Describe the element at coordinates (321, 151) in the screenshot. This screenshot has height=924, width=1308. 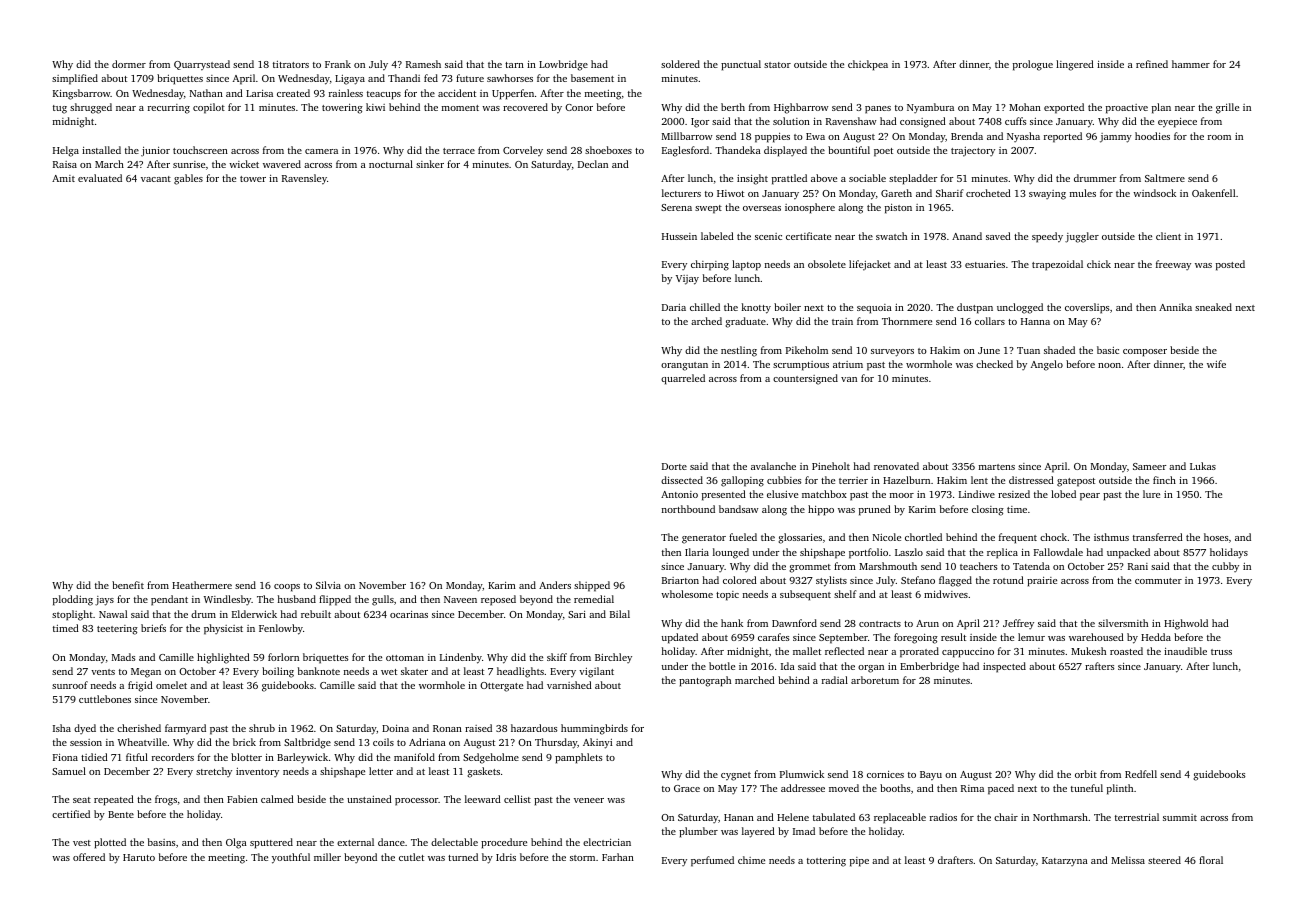
I see `camera` at that location.
